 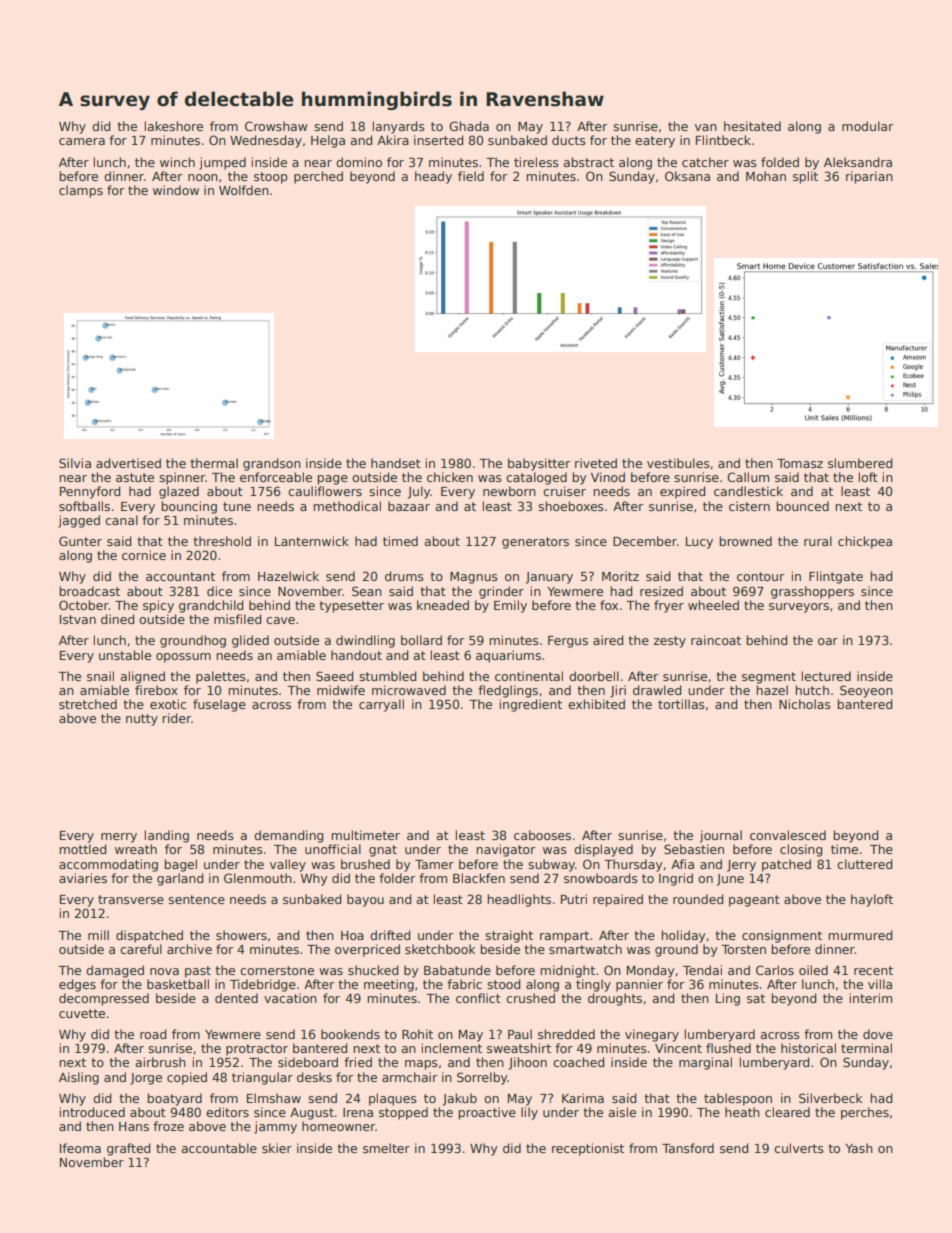 I want to click on merry, so click(x=119, y=838).
